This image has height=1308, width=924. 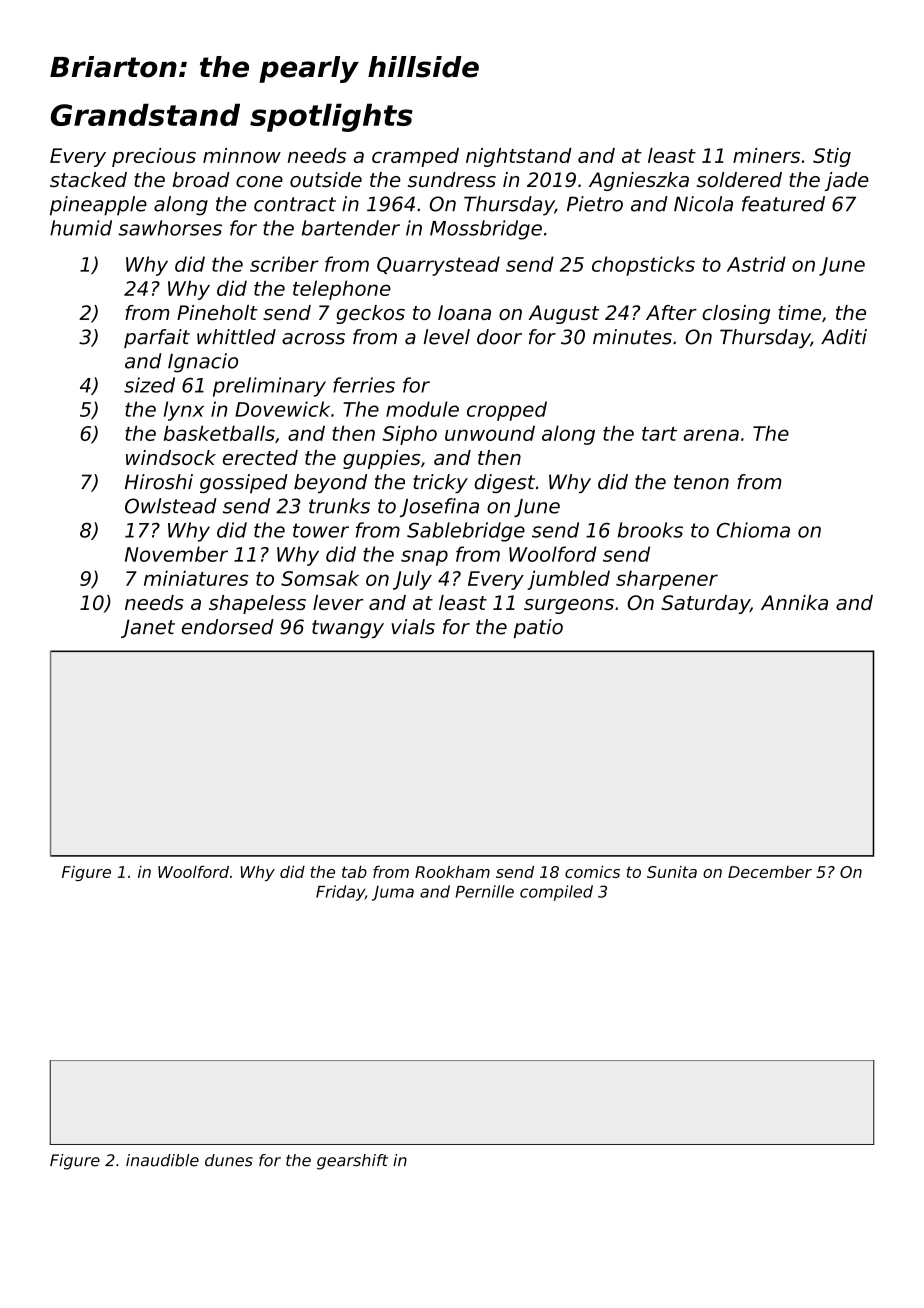 I want to click on Janet, so click(x=148, y=628).
